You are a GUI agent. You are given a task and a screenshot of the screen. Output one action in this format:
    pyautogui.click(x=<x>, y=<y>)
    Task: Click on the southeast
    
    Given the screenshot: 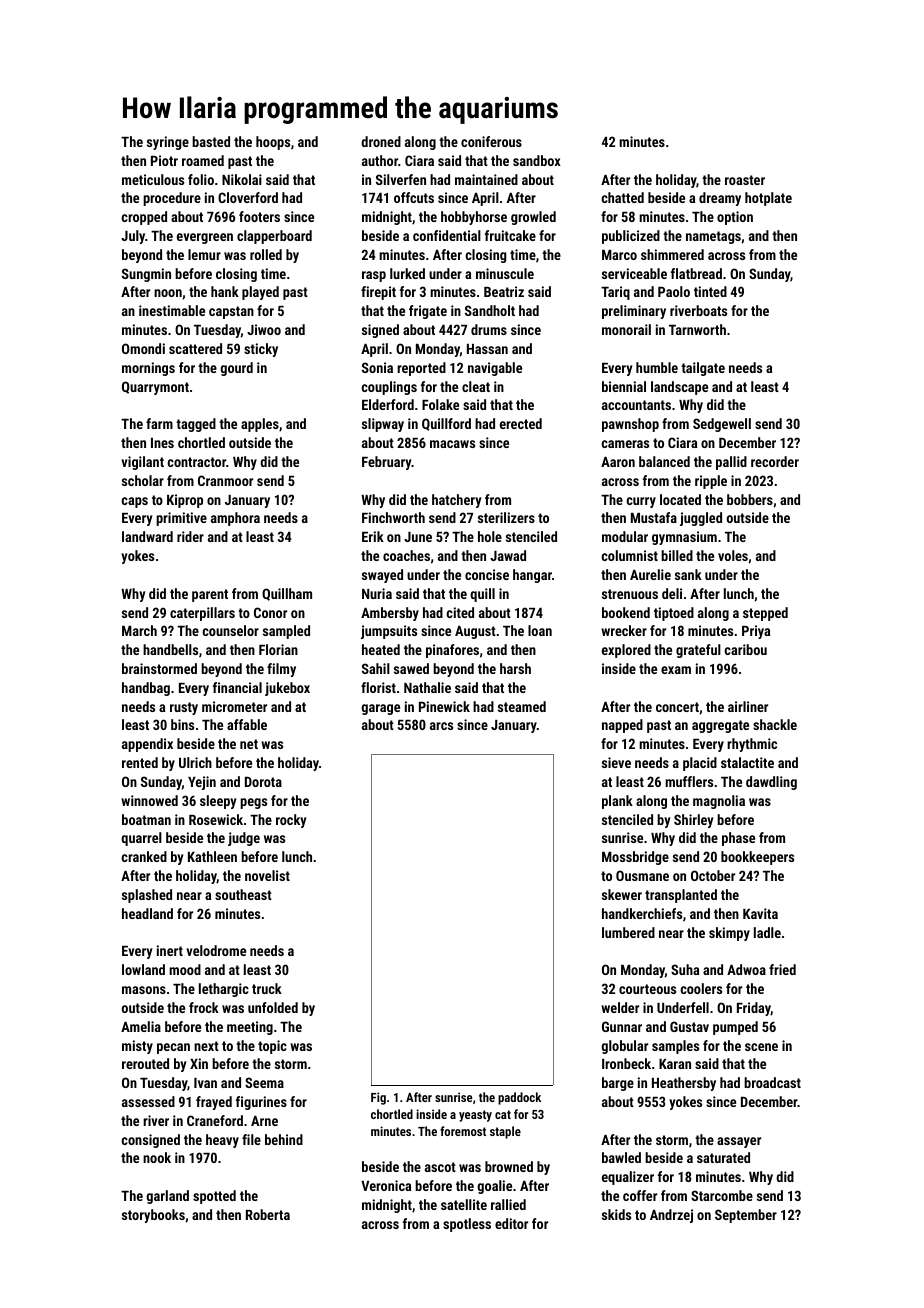 What is the action you would take?
    pyautogui.click(x=243, y=894)
